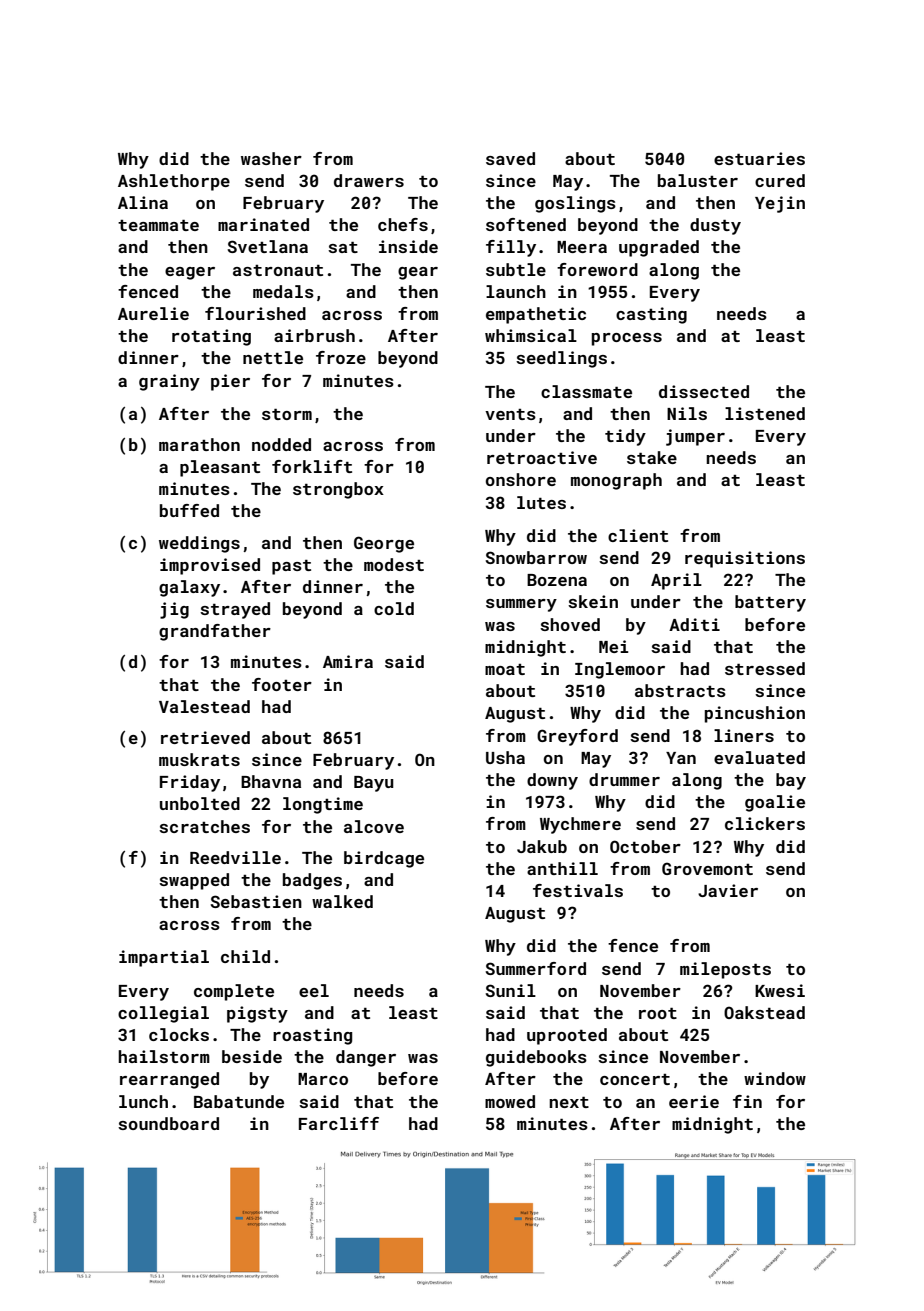  I want to click on Snowbarrow, so click(536, 557).
